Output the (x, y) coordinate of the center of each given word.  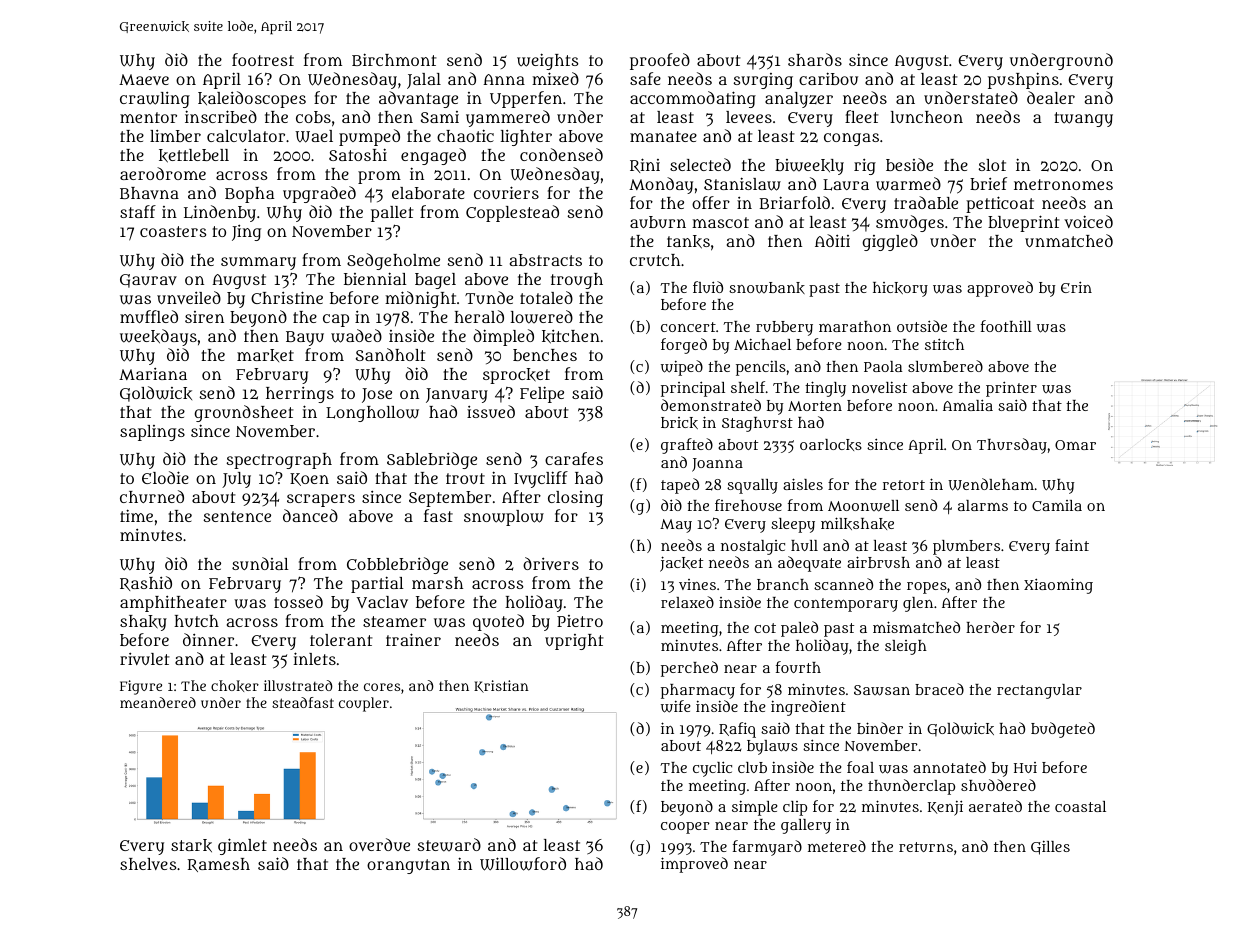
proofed (660, 61)
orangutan (408, 866)
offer (711, 202)
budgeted (1063, 730)
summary (258, 263)
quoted (498, 622)
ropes (927, 588)
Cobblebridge (397, 565)
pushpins (1023, 80)
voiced (1088, 221)
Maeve (144, 79)
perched (689, 669)
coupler (364, 704)
